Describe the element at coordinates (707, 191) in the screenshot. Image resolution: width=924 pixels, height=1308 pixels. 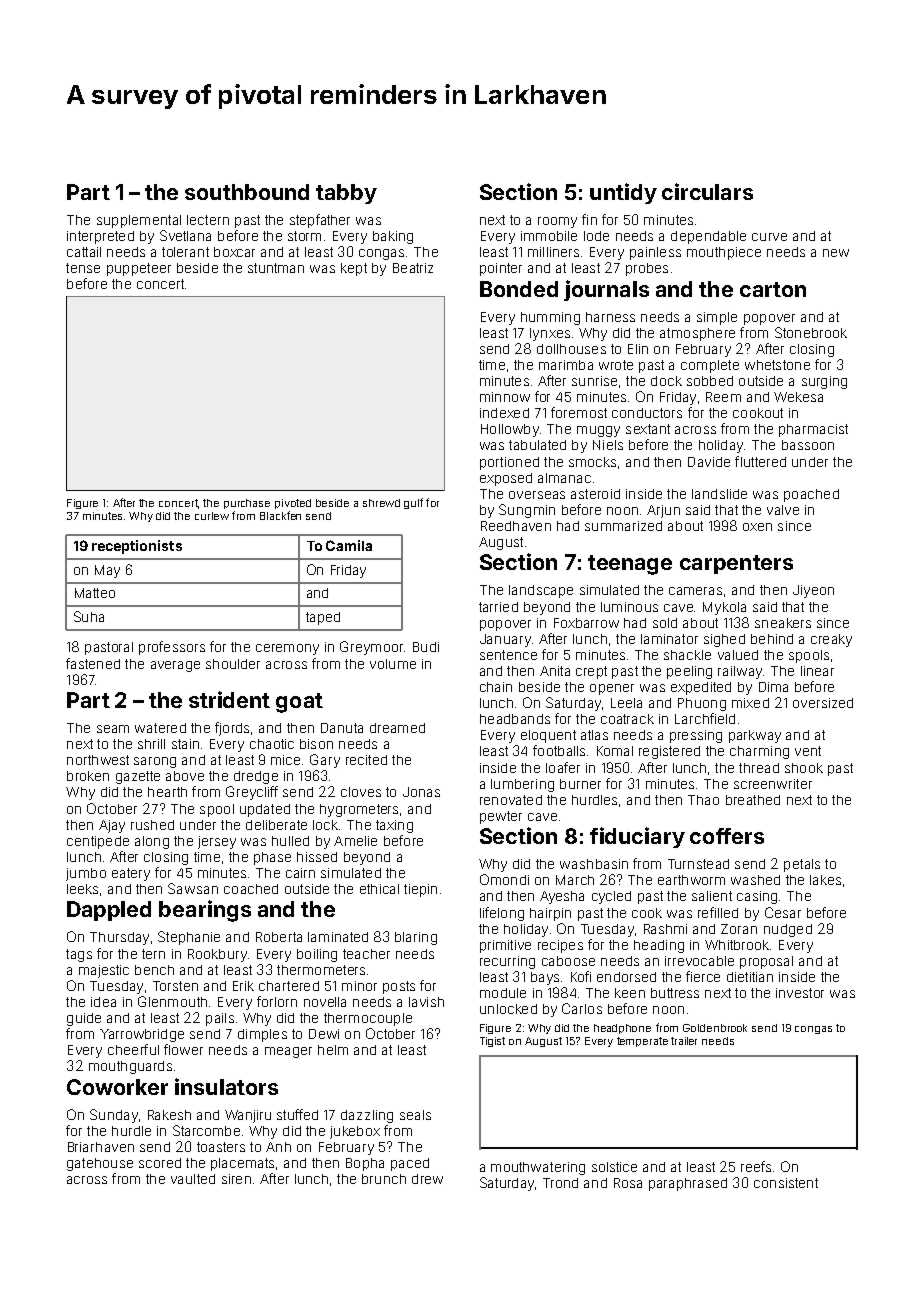
I see `circulars` at that location.
